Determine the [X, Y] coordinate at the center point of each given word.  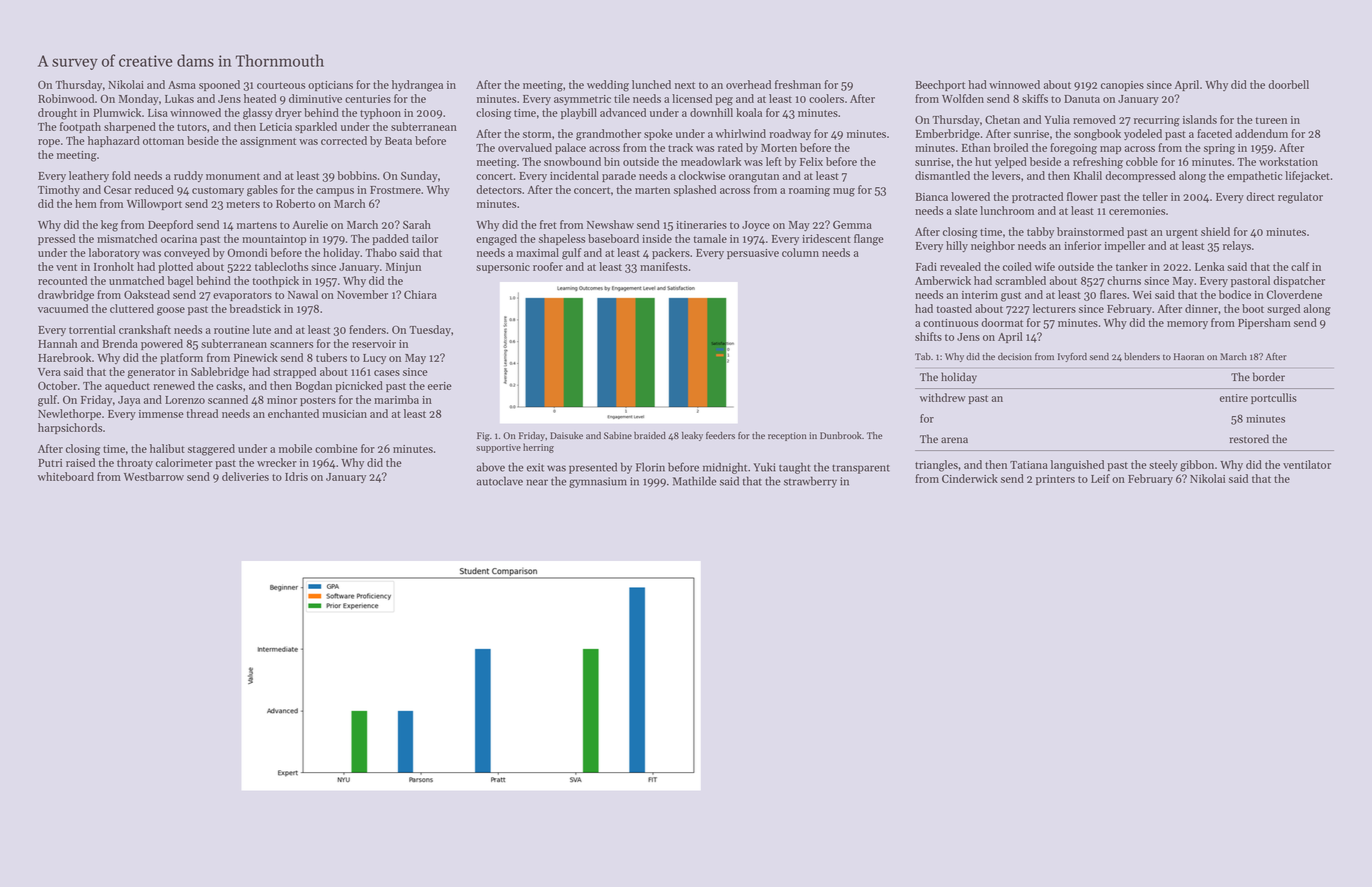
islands [1200, 119]
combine [336, 448]
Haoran [1189, 356]
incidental [574, 175]
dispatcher [1299, 281]
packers [671, 253]
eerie [440, 386]
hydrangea [417, 86]
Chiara [420, 294]
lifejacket [1307, 176]
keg [109, 226]
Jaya [129, 401]
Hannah [57, 343]
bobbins [357, 175]
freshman [798, 84]
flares [1113, 294]
